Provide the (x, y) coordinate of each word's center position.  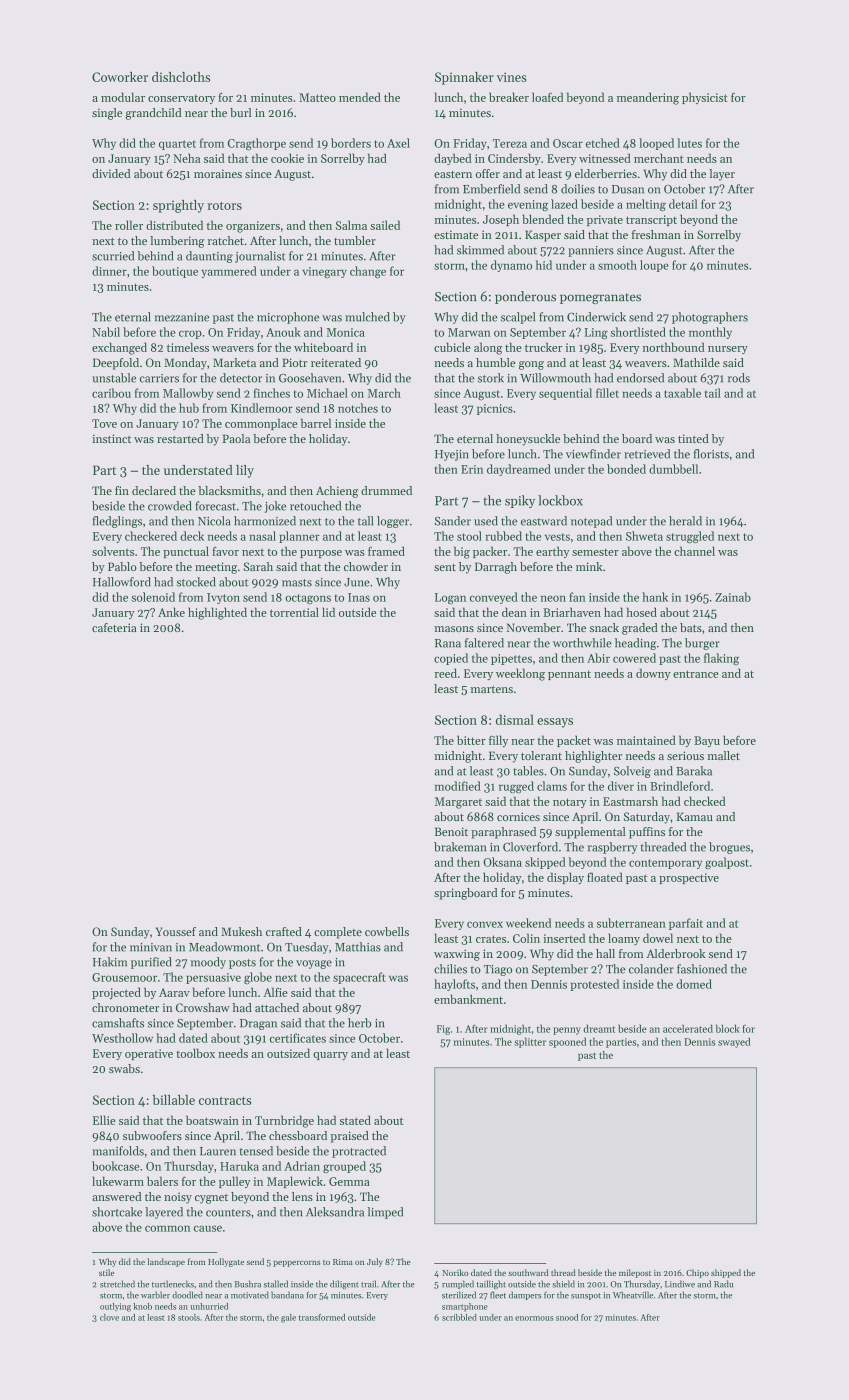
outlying (115, 1307)
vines (512, 77)
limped (385, 1213)
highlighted (217, 613)
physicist (705, 98)
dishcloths (181, 77)
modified (458, 786)
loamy (624, 939)
